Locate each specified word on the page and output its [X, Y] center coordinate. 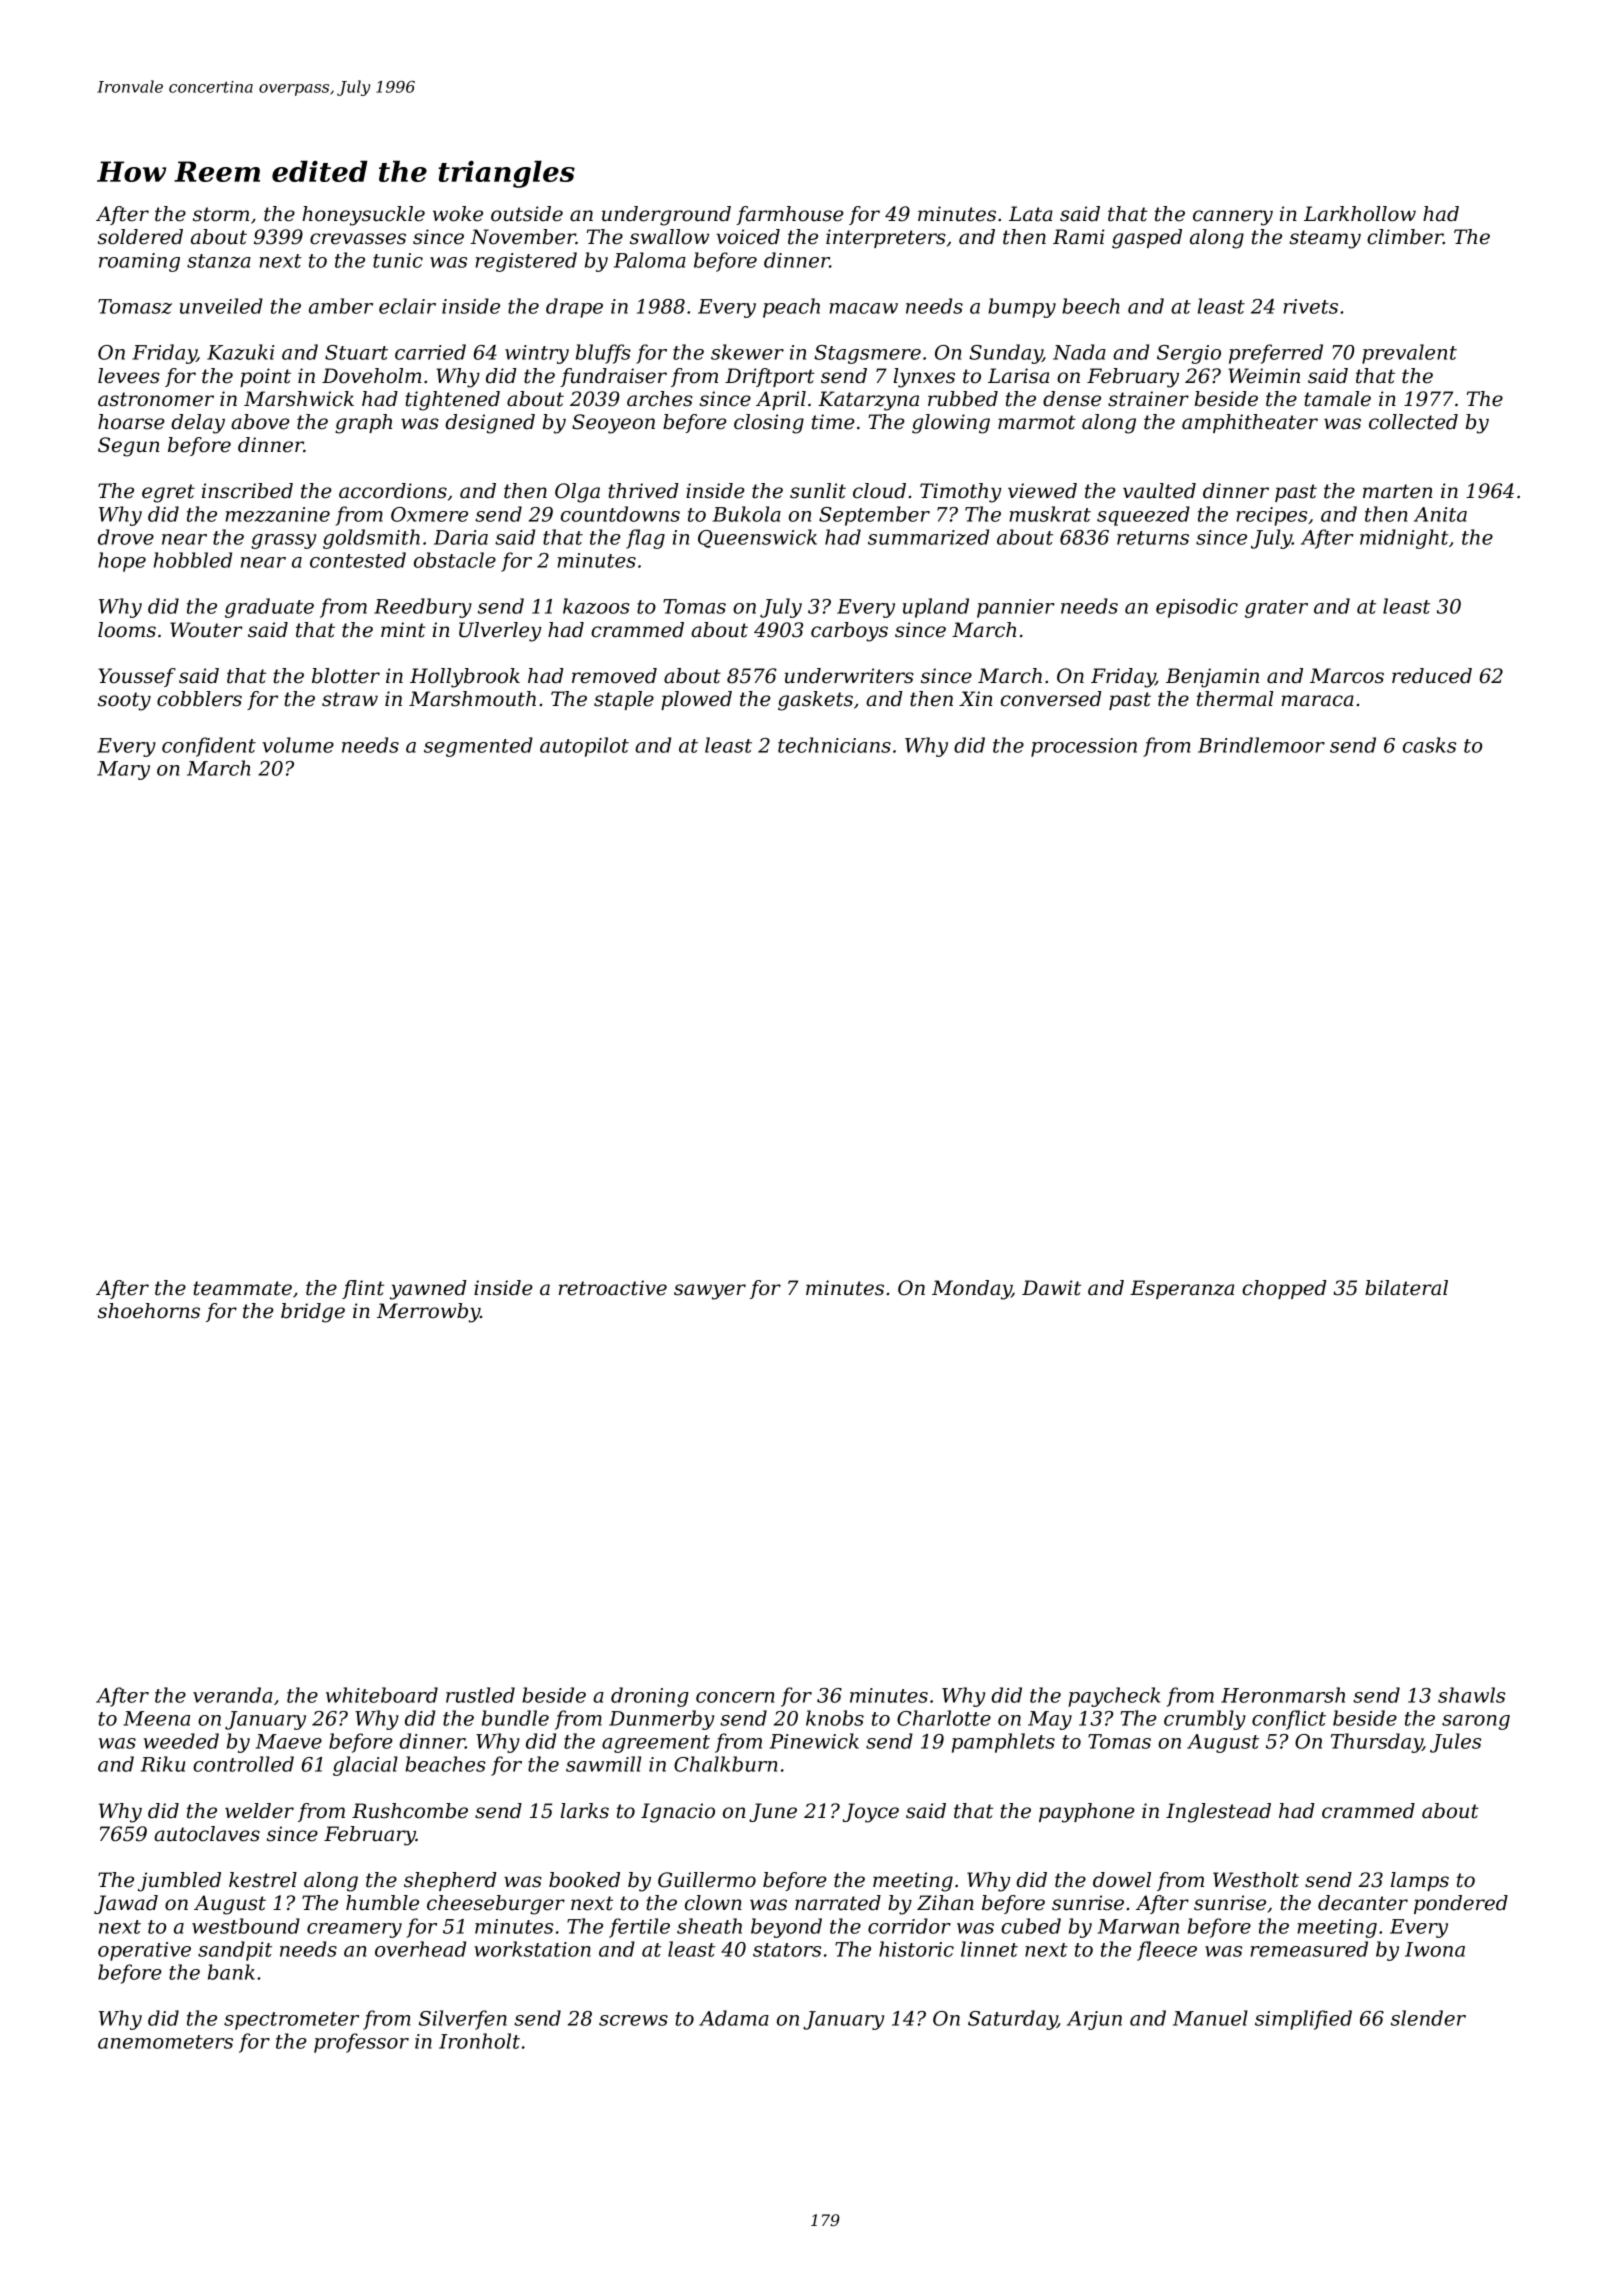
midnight [1404, 539]
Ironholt [479, 2041]
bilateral [1406, 1288]
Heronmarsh [1283, 1695]
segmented [478, 747]
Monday [972, 1290]
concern [735, 1697]
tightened [452, 401]
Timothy [960, 493]
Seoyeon [613, 424]
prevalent [1409, 354]
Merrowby [428, 1313]
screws [633, 2020]
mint [403, 630]
